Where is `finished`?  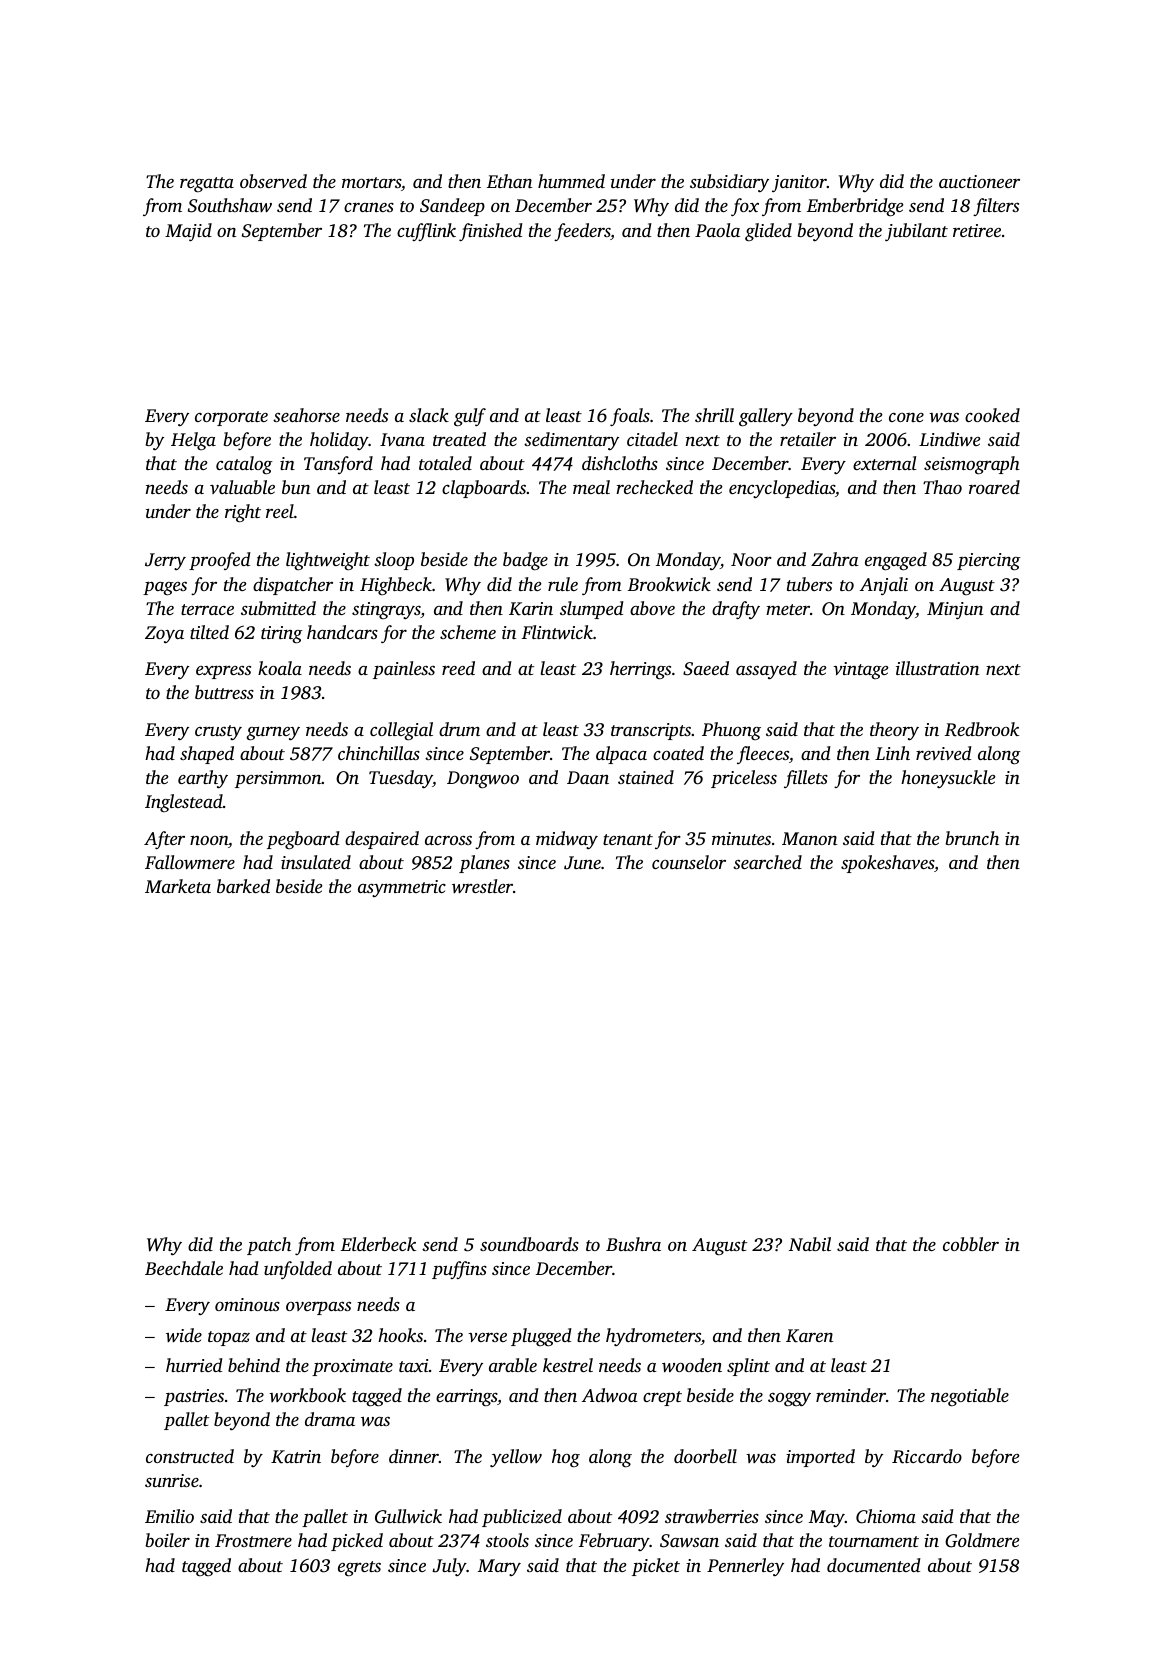 finished is located at coordinates (491, 232).
